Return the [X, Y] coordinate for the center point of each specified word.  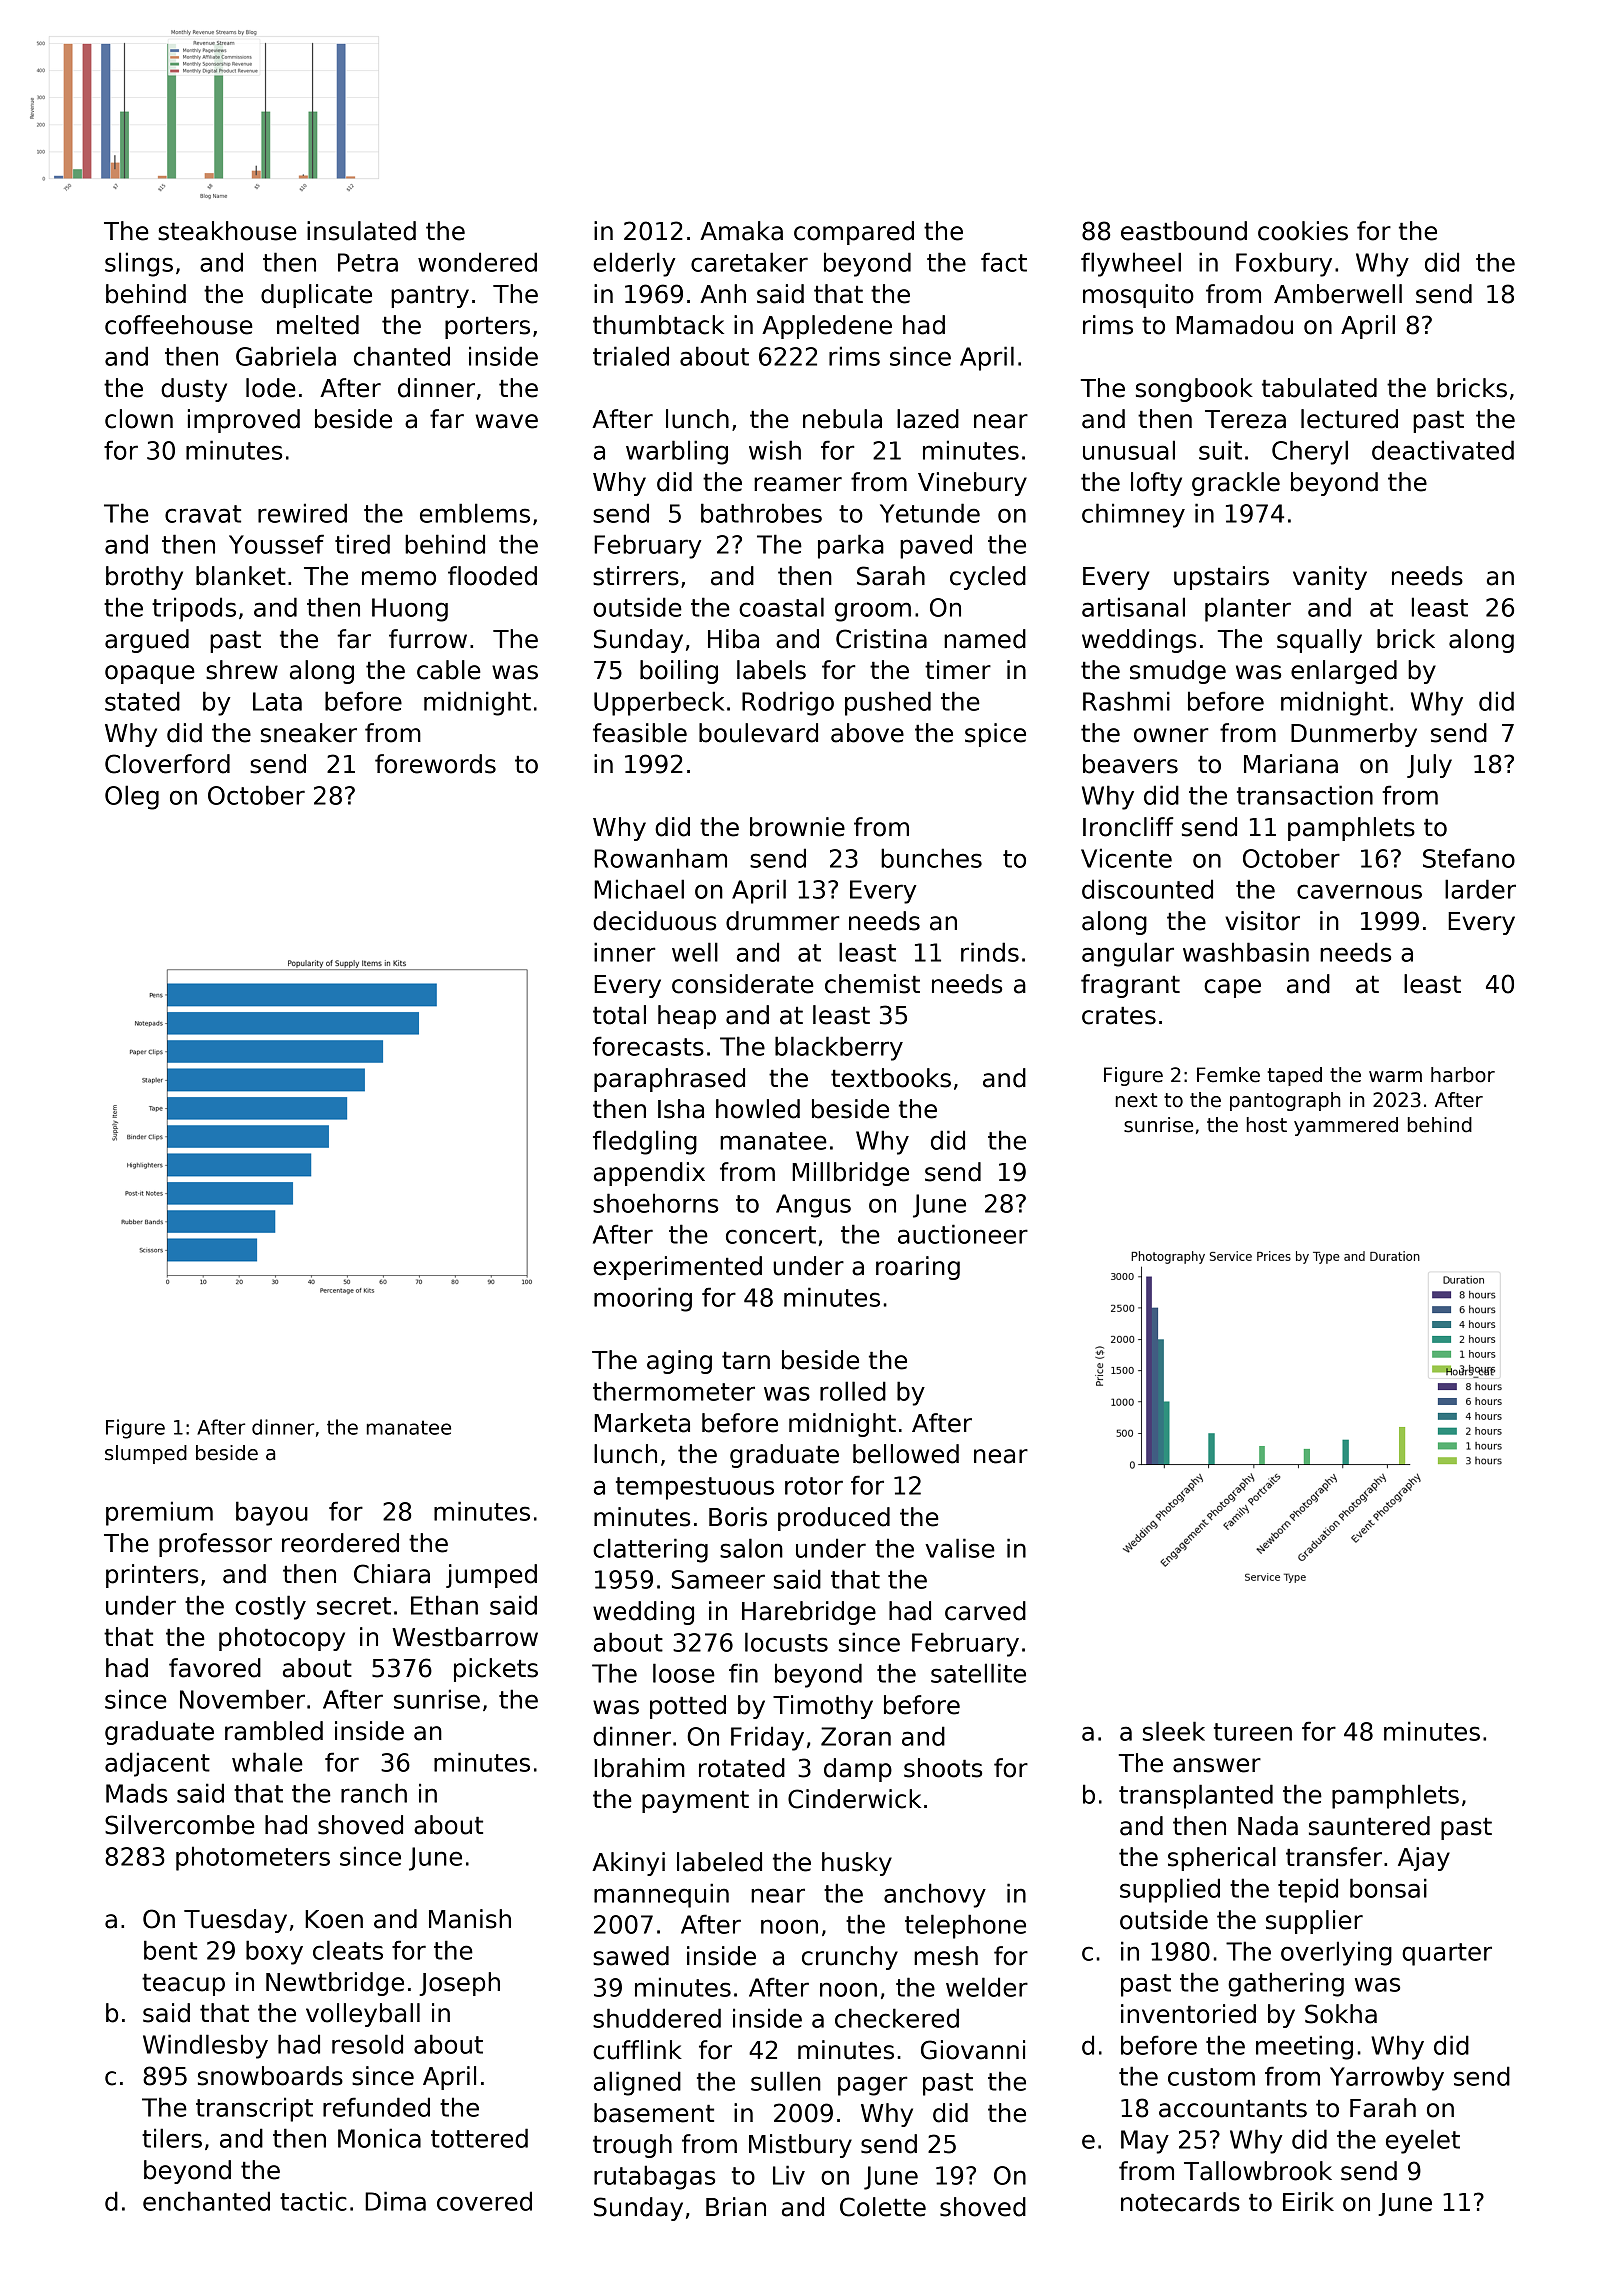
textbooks [891, 1078]
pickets [496, 1670]
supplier [1314, 1922]
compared [854, 233]
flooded [492, 576]
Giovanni [973, 2050]
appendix [649, 1174]
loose [684, 1673]
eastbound [1184, 231]
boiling [679, 672]
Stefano [1469, 858]
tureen [1253, 1732]
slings [139, 264]
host [1267, 1125]
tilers [172, 2138]
